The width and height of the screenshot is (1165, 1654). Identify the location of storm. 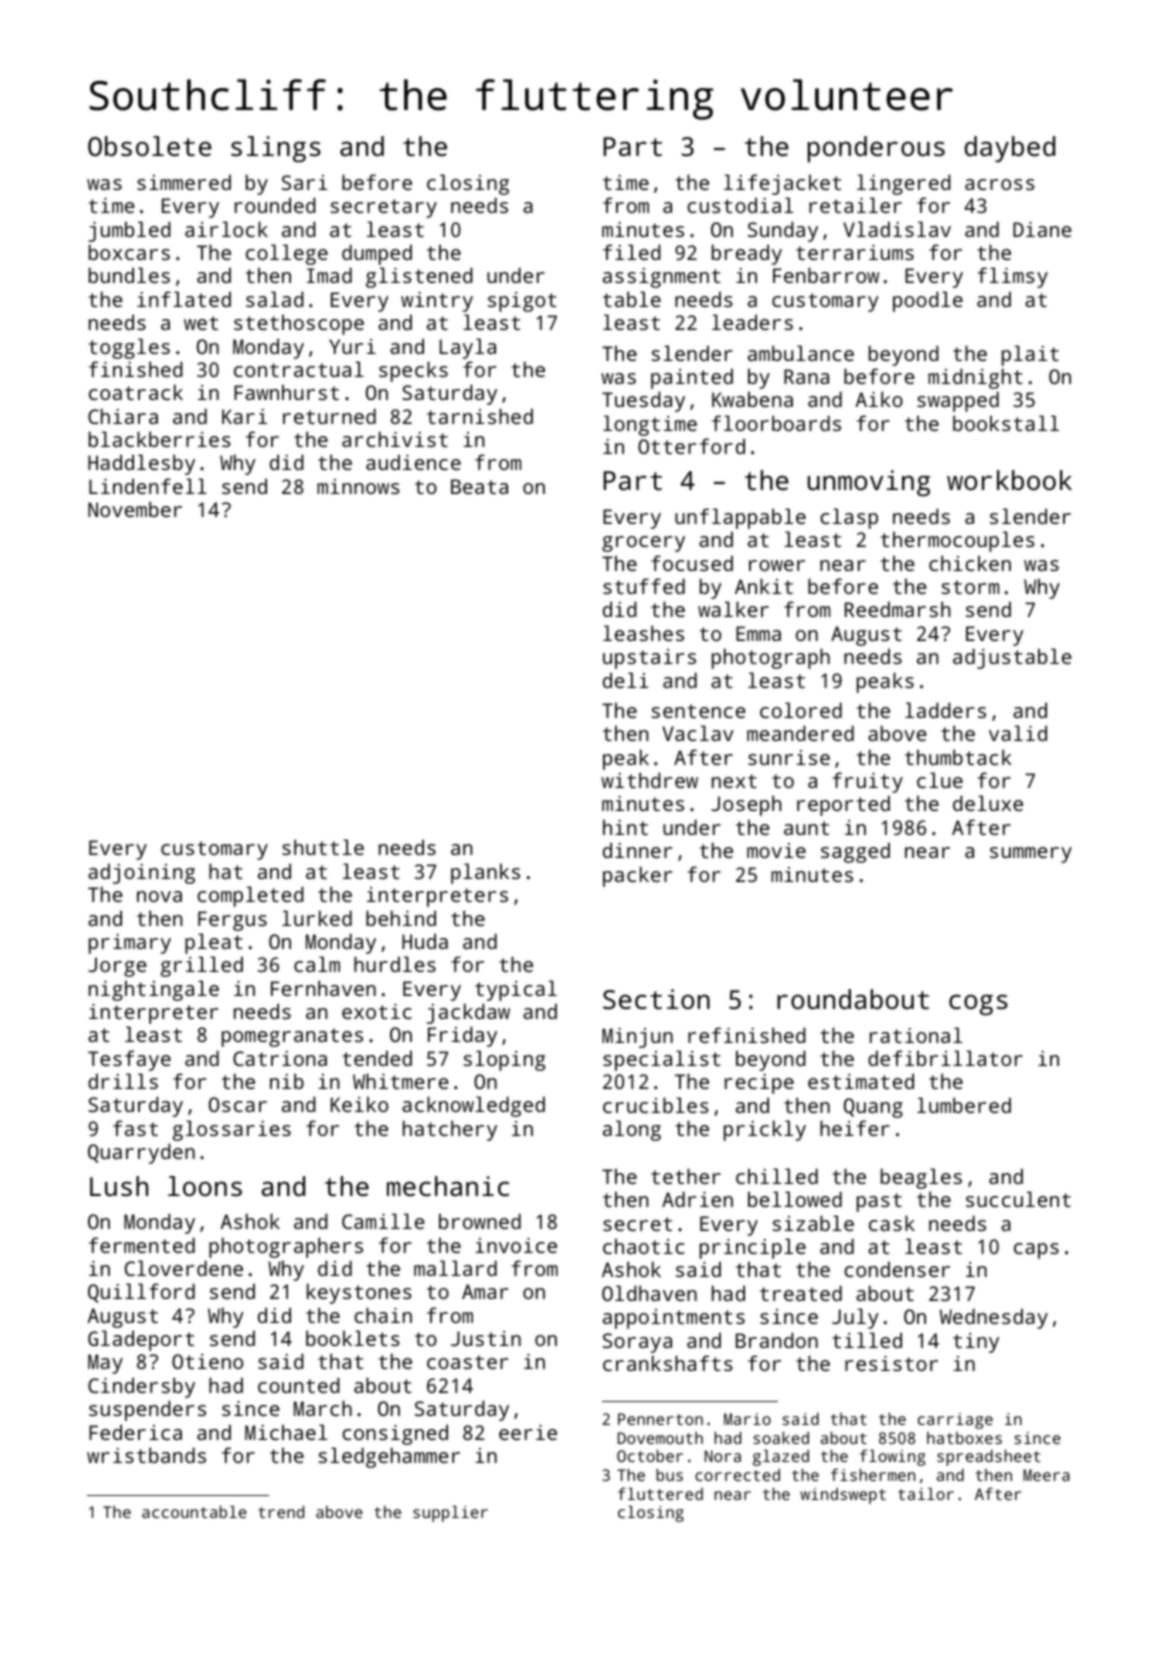
(970, 587).
